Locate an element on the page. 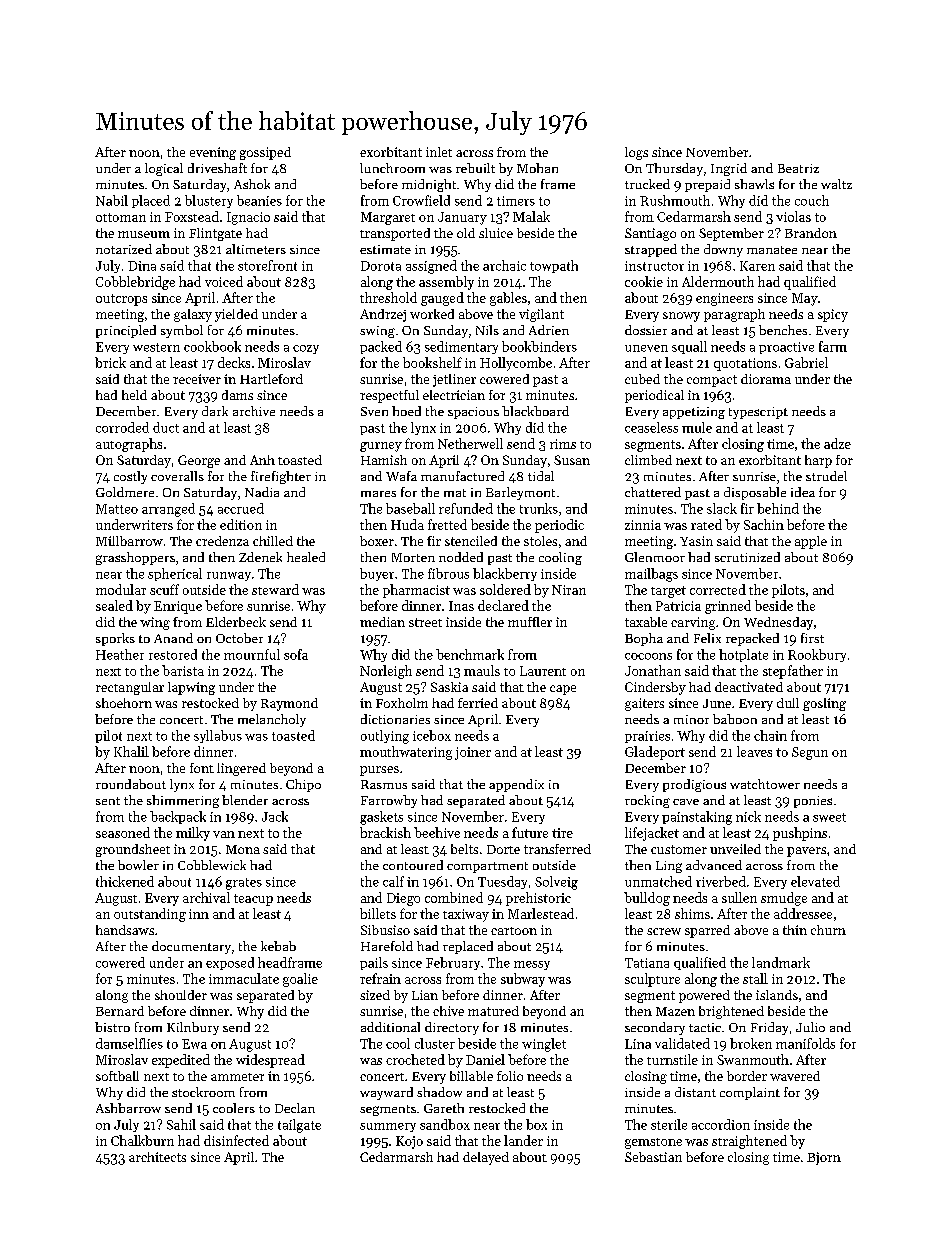 This page has height=1233, width=952. shimmering is located at coordinates (183, 801).
